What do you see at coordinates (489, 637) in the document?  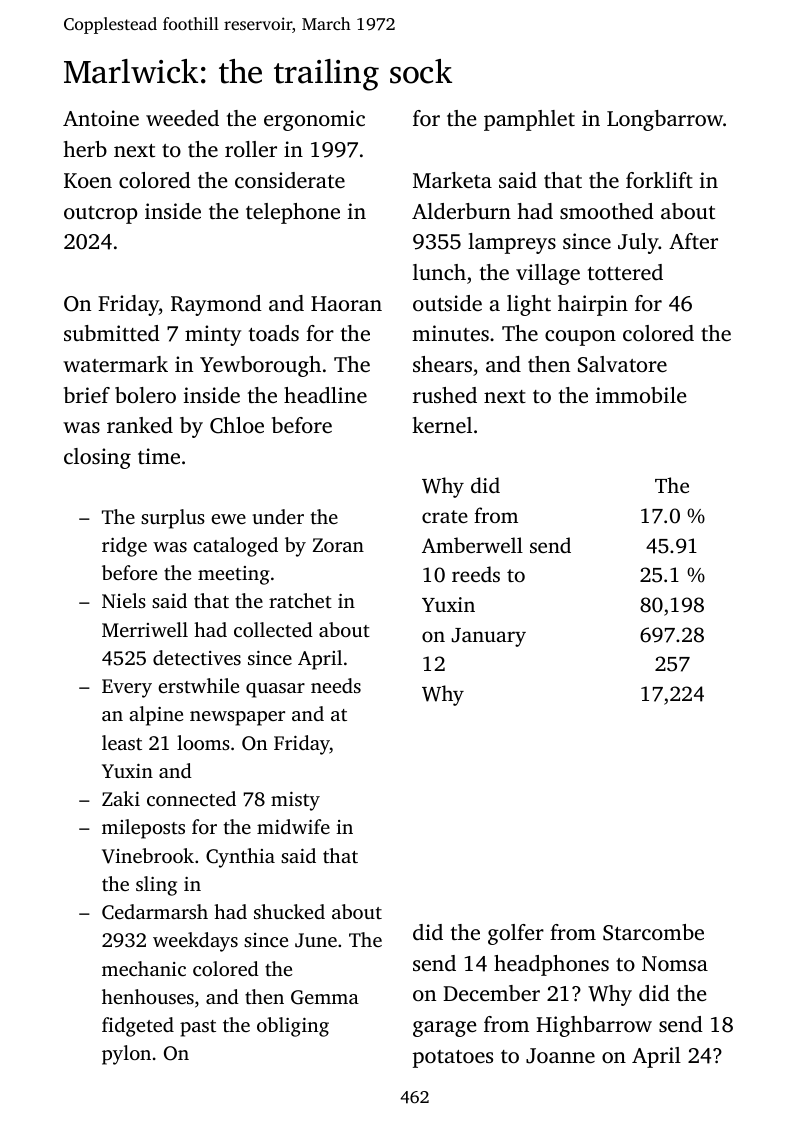 I see `January` at bounding box center [489, 637].
